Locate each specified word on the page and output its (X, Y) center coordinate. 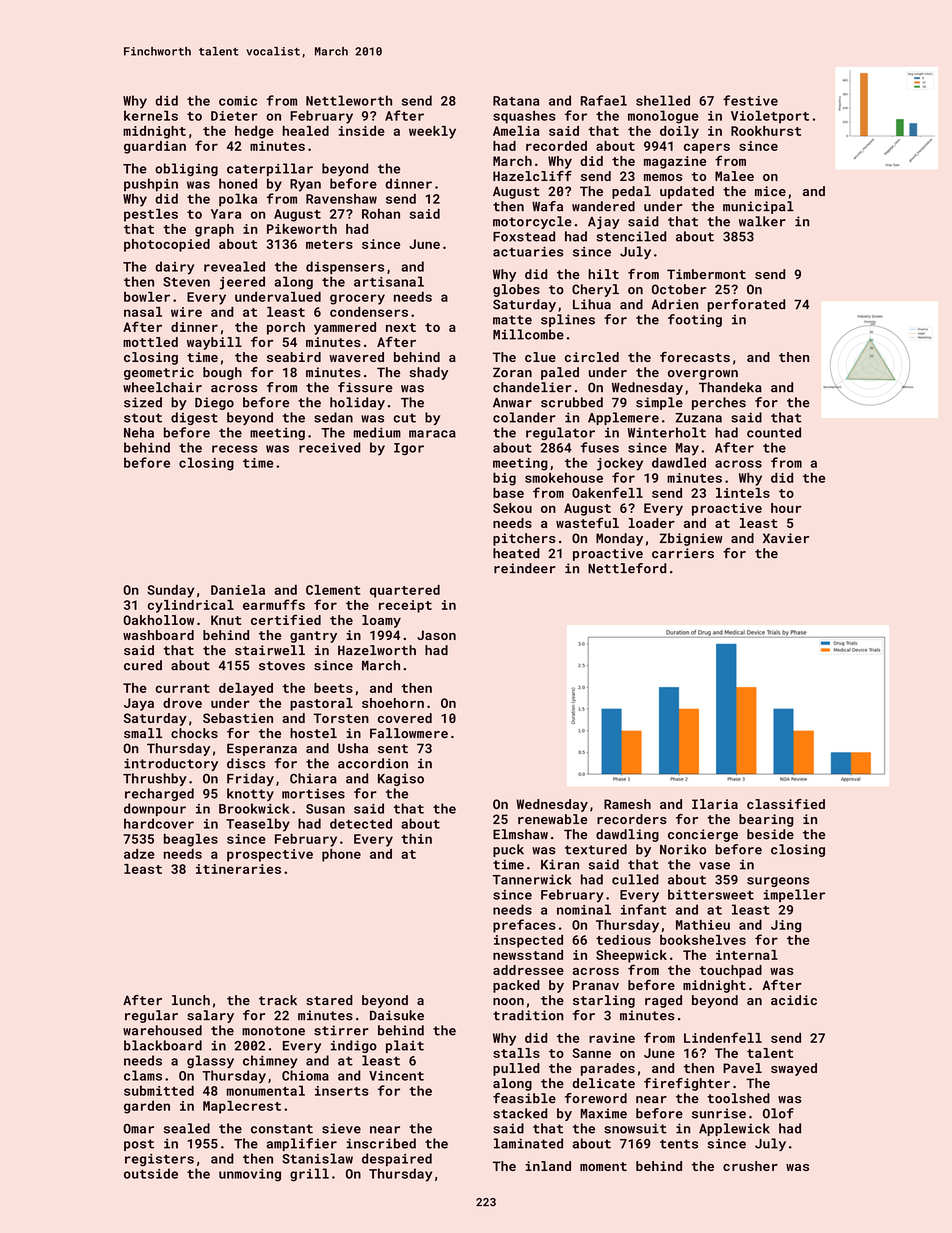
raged (663, 1001)
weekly (432, 132)
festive (750, 100)
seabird (294, 357)
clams (143, 1075)
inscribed (381, 1143)
